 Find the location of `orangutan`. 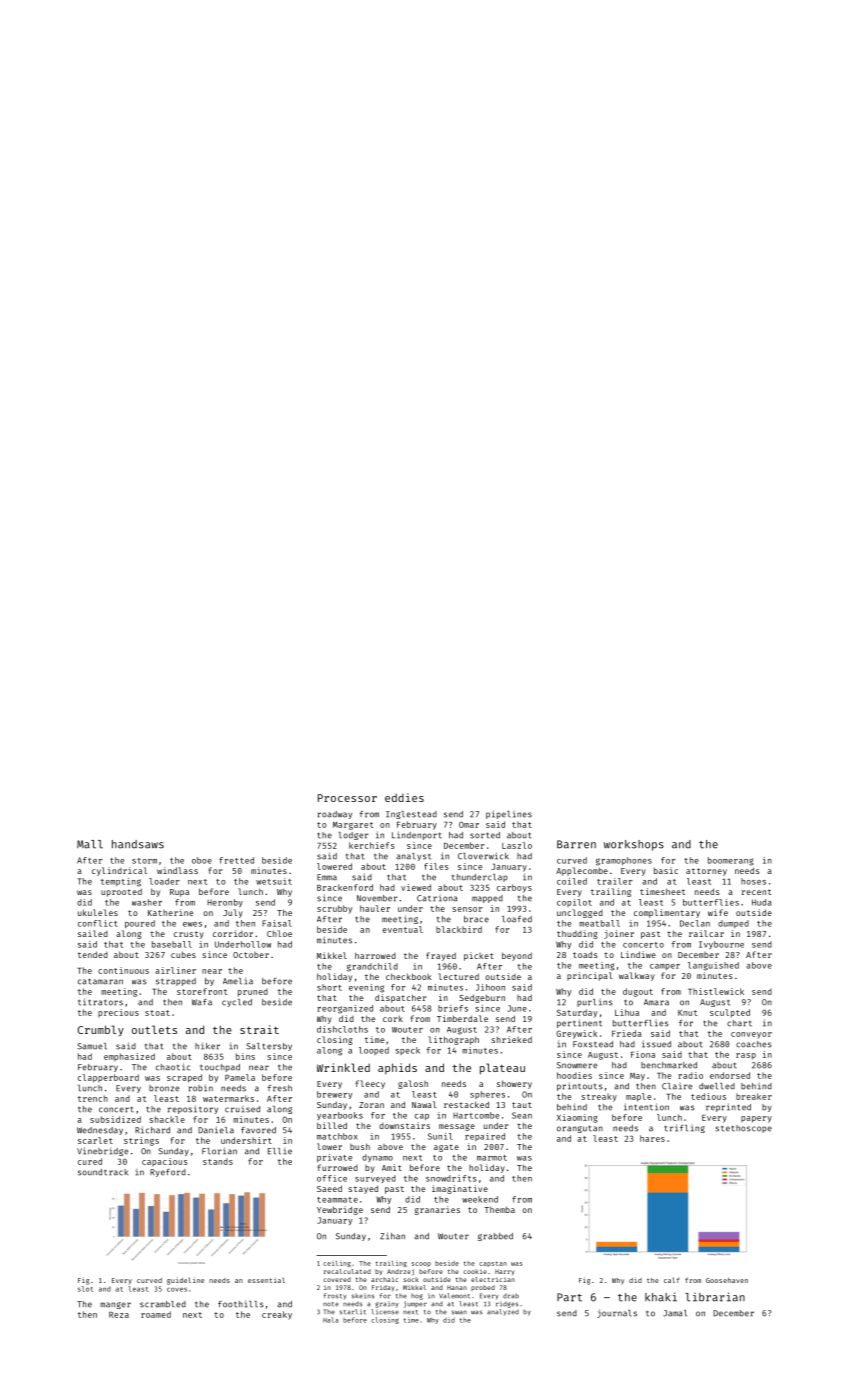

orangutan is located at coordinates (580, 1129).
